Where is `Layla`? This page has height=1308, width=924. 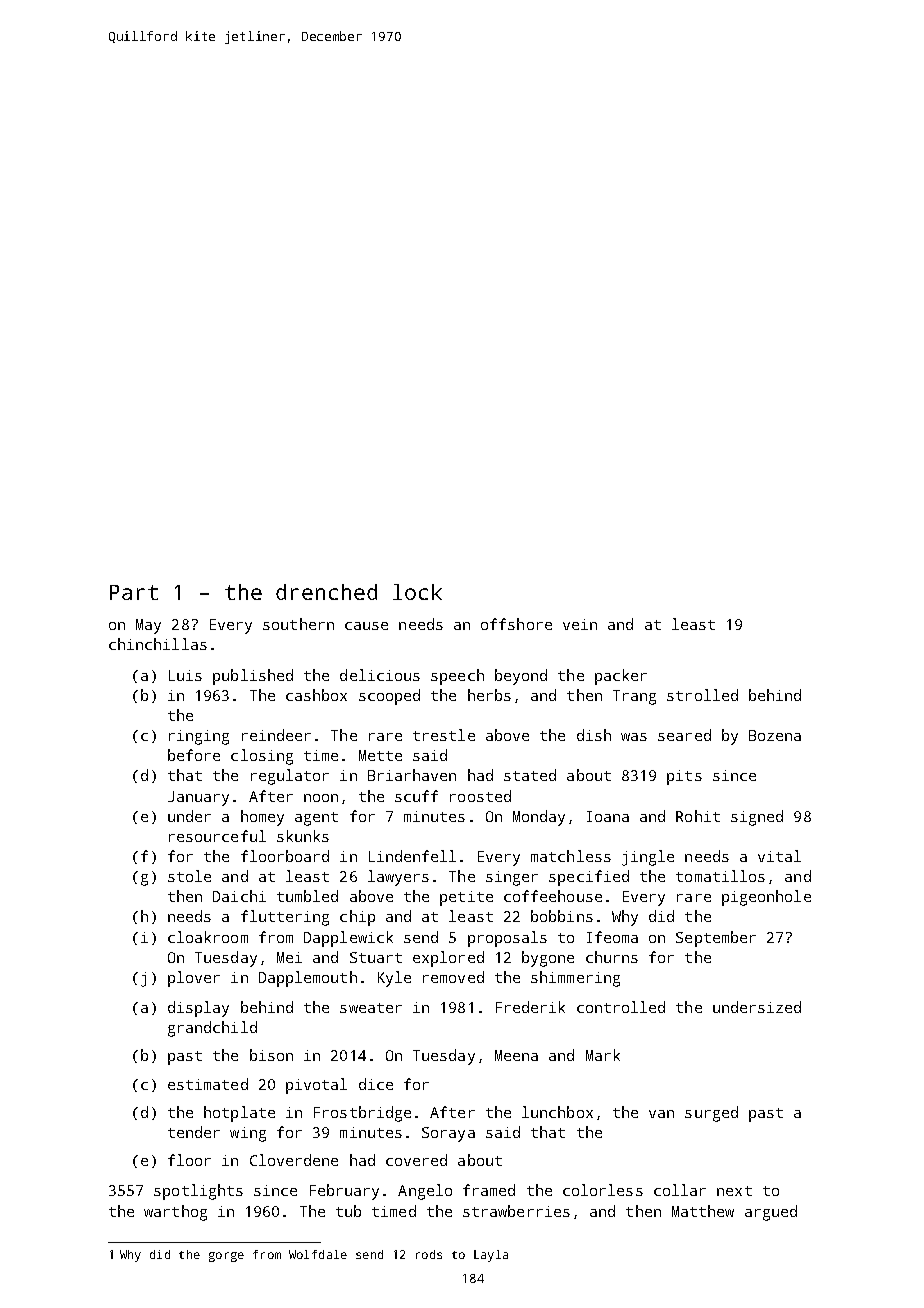 Layla is located at coordinates (491, 1256).
